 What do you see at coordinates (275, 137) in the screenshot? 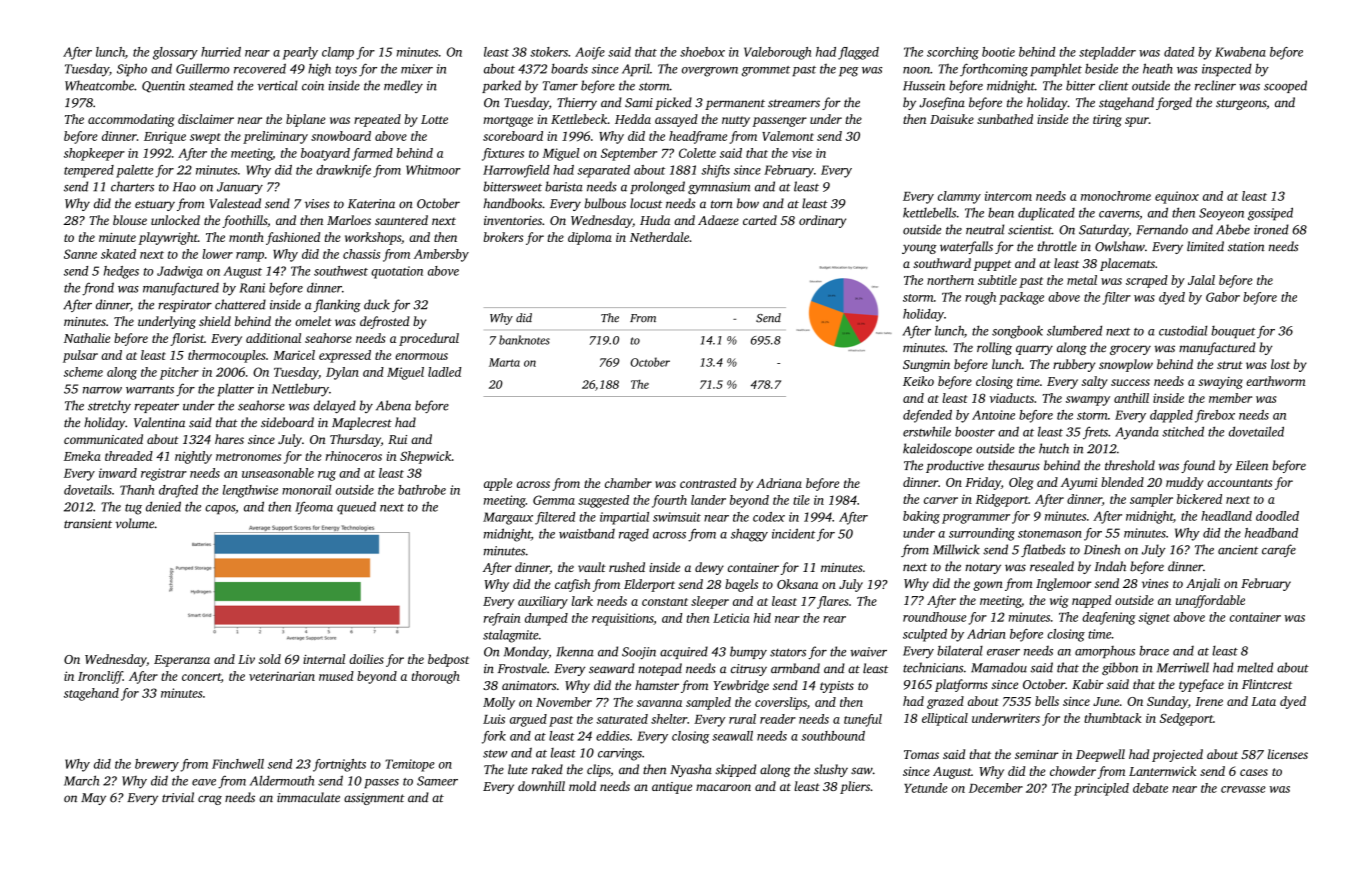
I see `preliminary` at bounding box center [275, 137].
